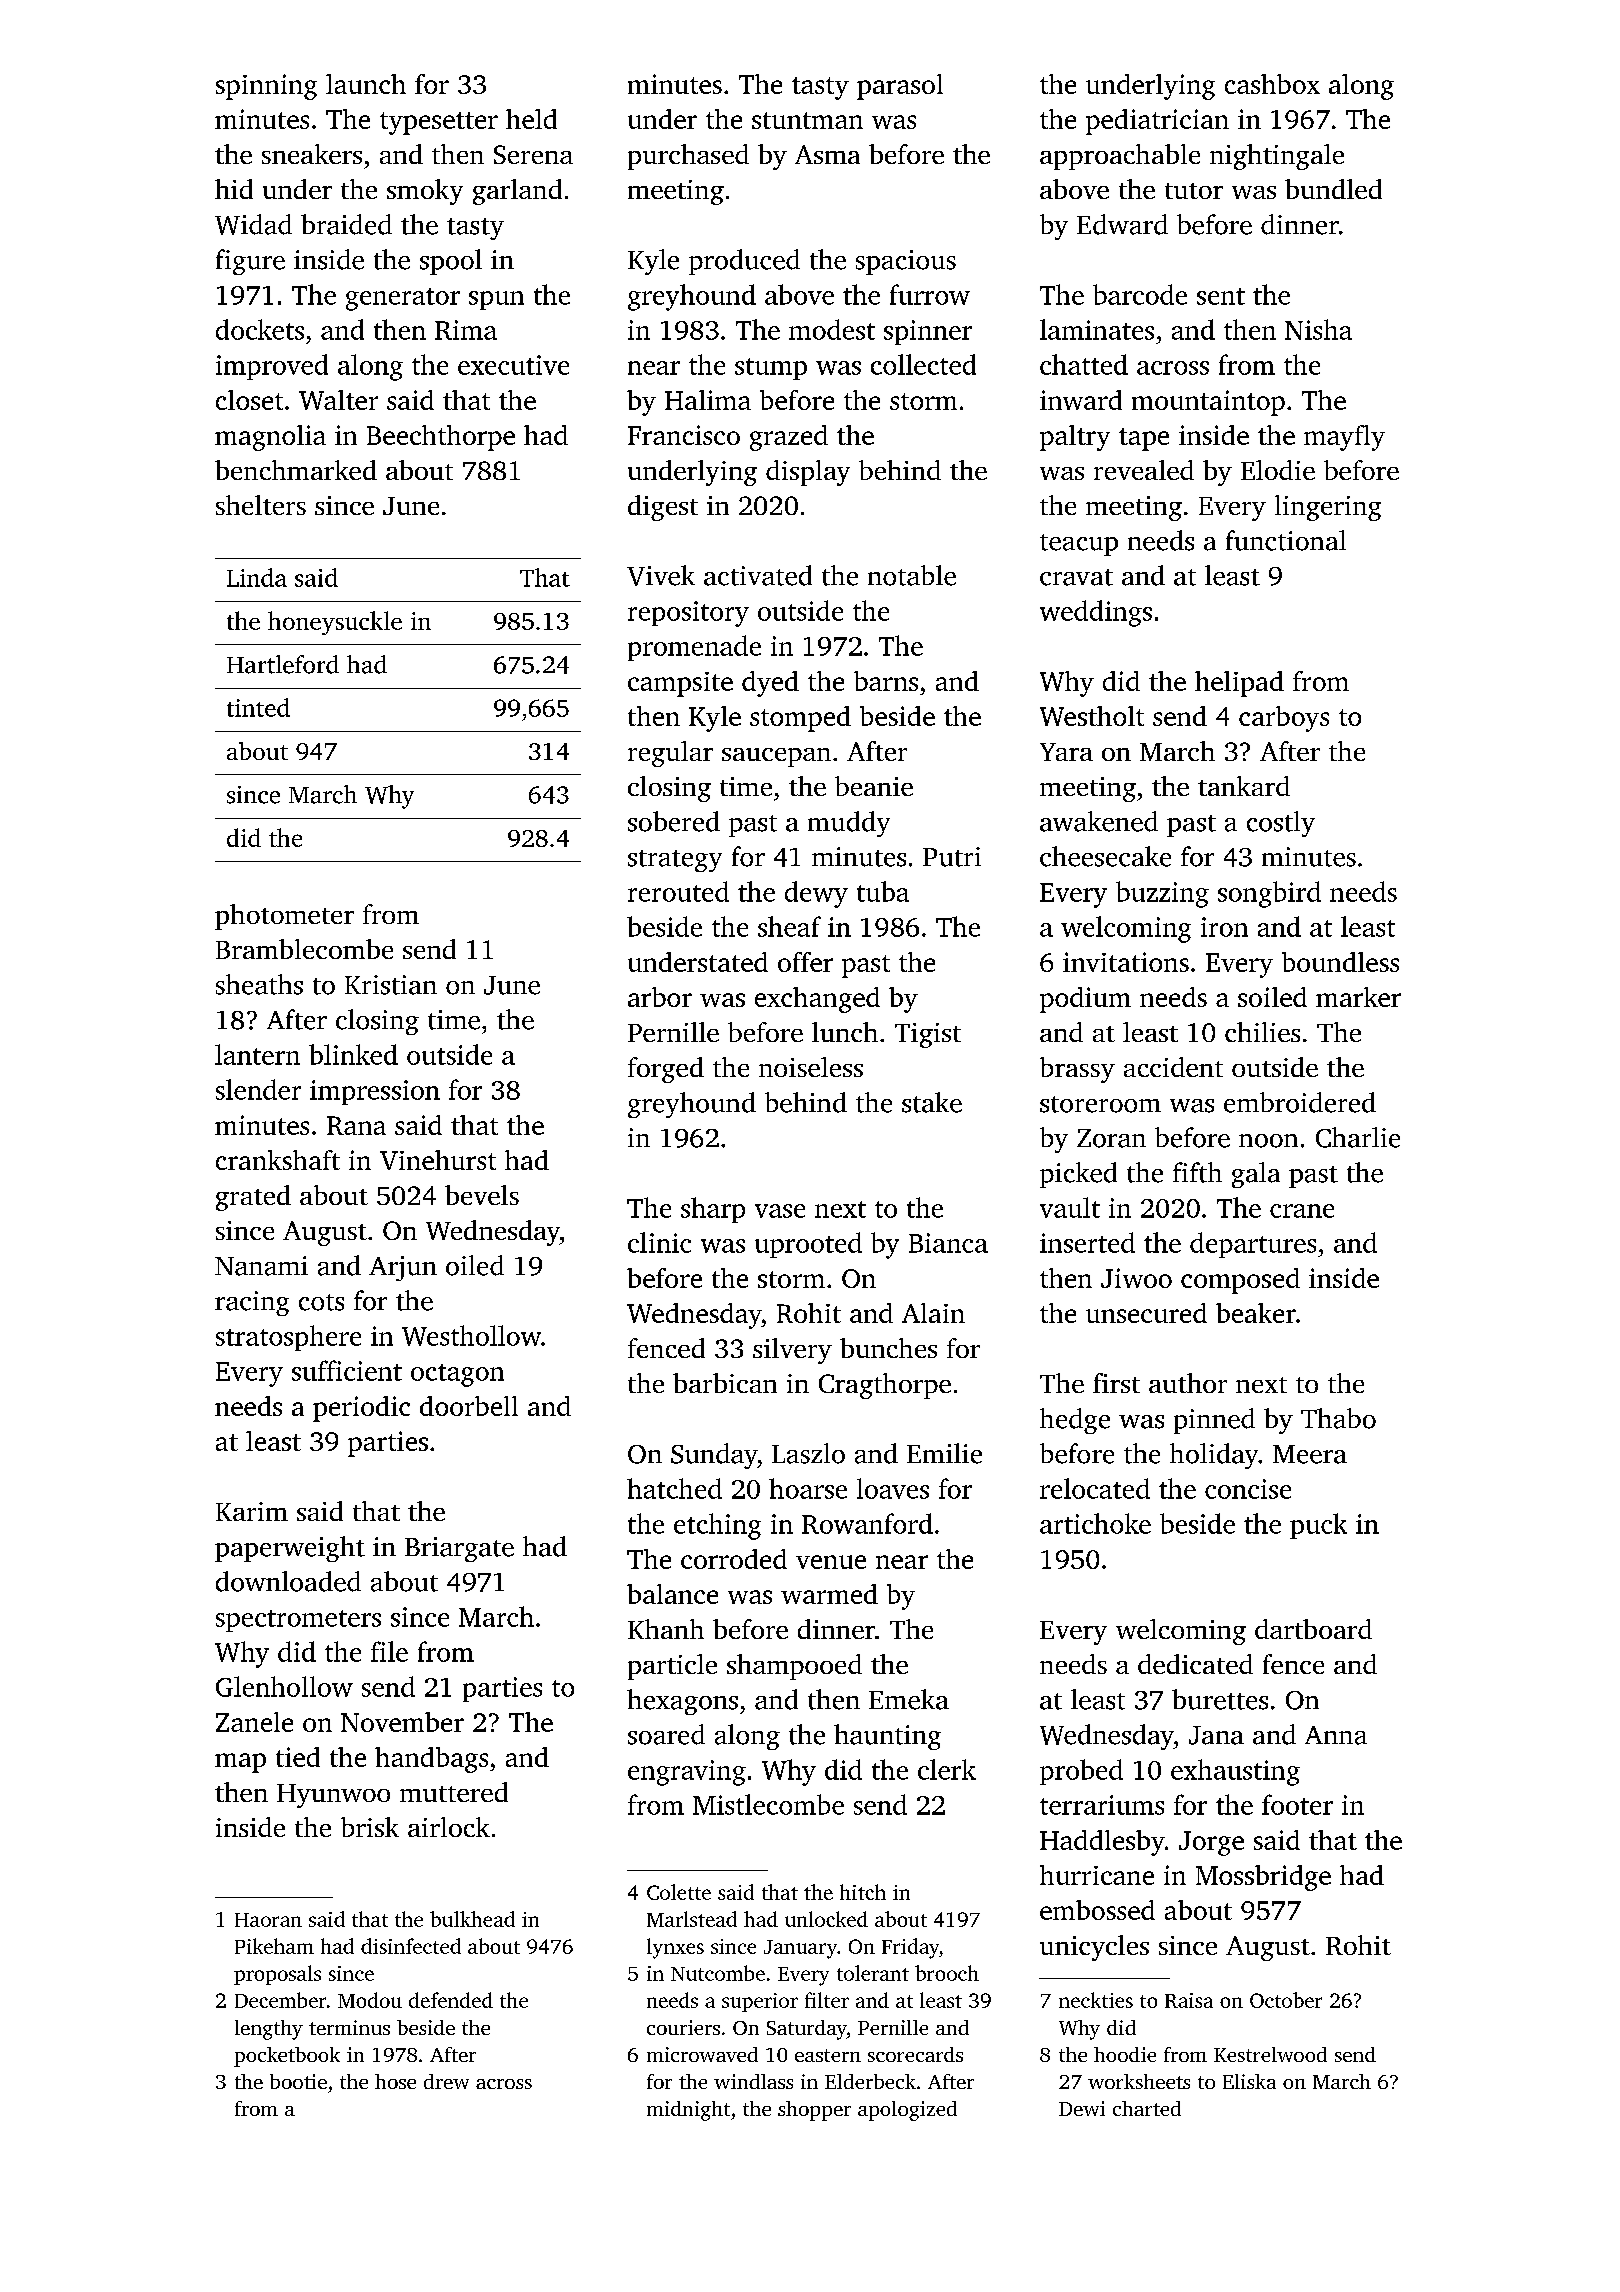  What do you see at coordinates (910, 1948) in the page?
I see `Friday` at bounding box center [910, 1948].
